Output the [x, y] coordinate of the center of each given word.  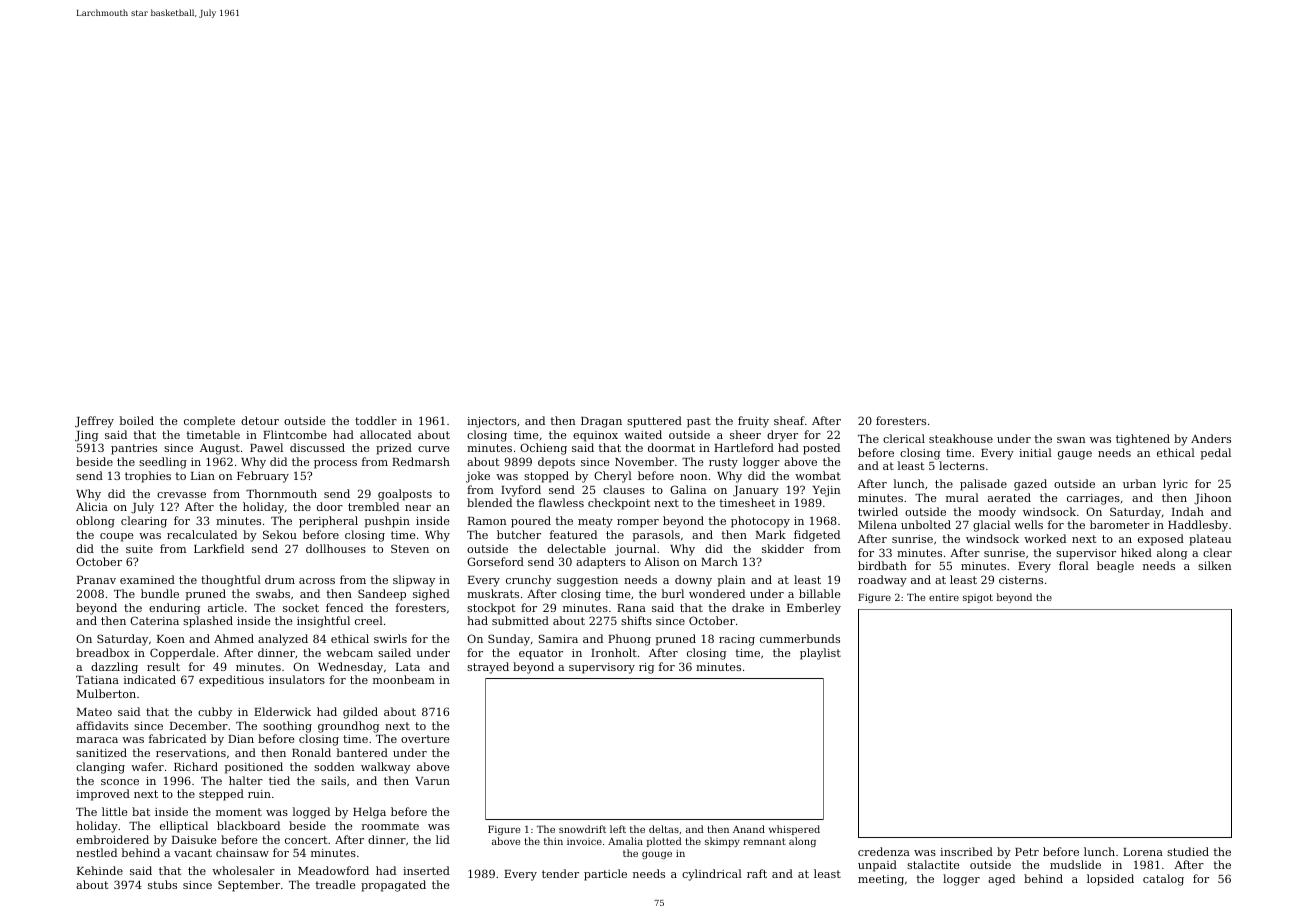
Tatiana [97, 680]
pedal [1215, 454]
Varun [432, 781]
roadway [882, 581]
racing [737, 640]
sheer [745, 434]
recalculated [202, 534]
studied [1188, 851]
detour [260, 420]
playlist [820, 654]
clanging [100, 768]
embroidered [112, 839]
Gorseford [495, 561]
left [618, 829]
